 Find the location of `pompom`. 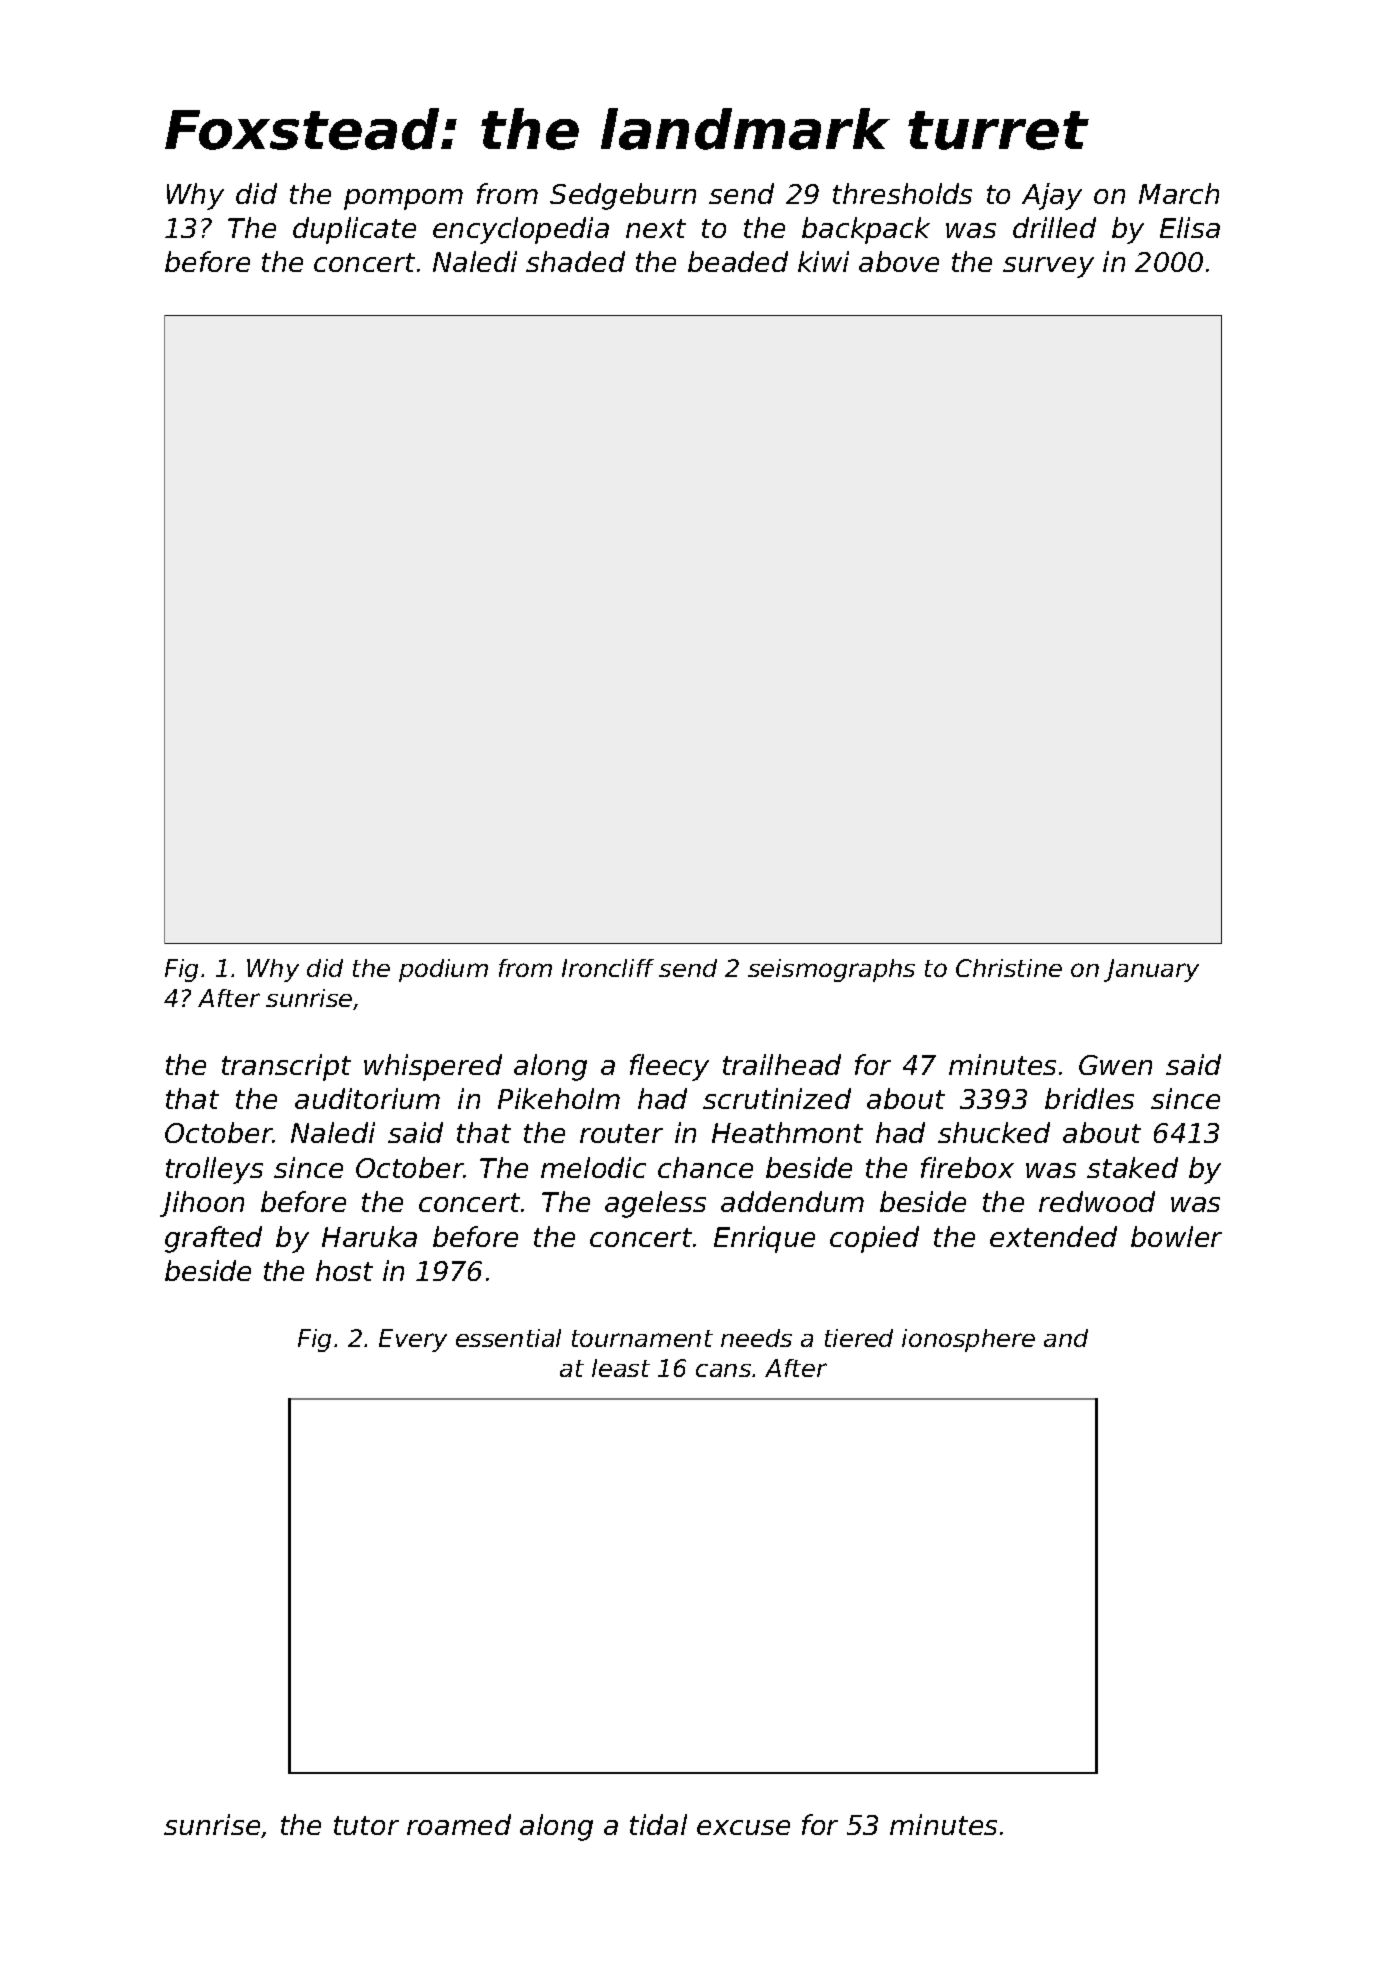

pompom is located at coordinates (403, 199).
